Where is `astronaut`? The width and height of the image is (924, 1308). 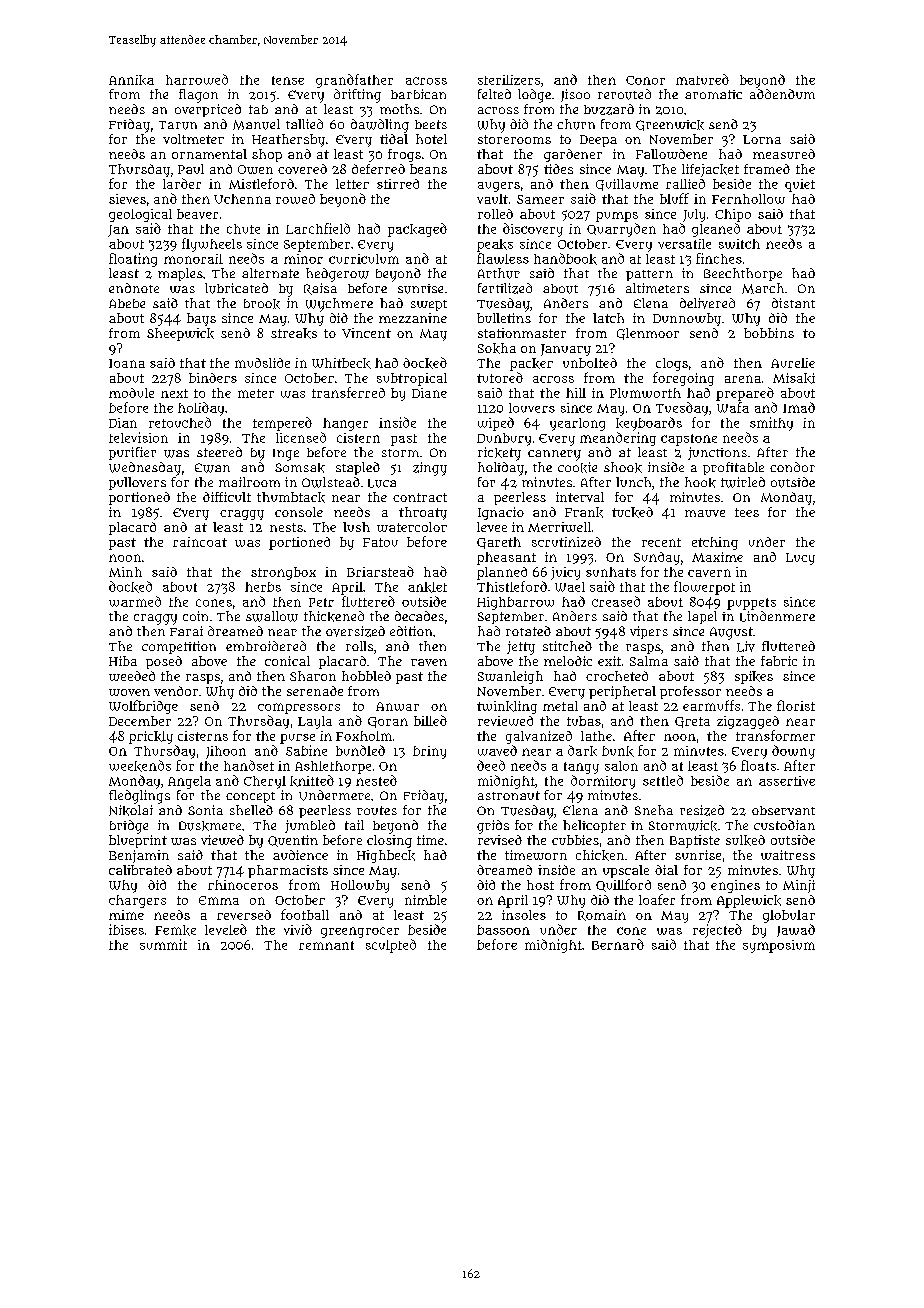
astronaut is located at coordinates (509, 795).
